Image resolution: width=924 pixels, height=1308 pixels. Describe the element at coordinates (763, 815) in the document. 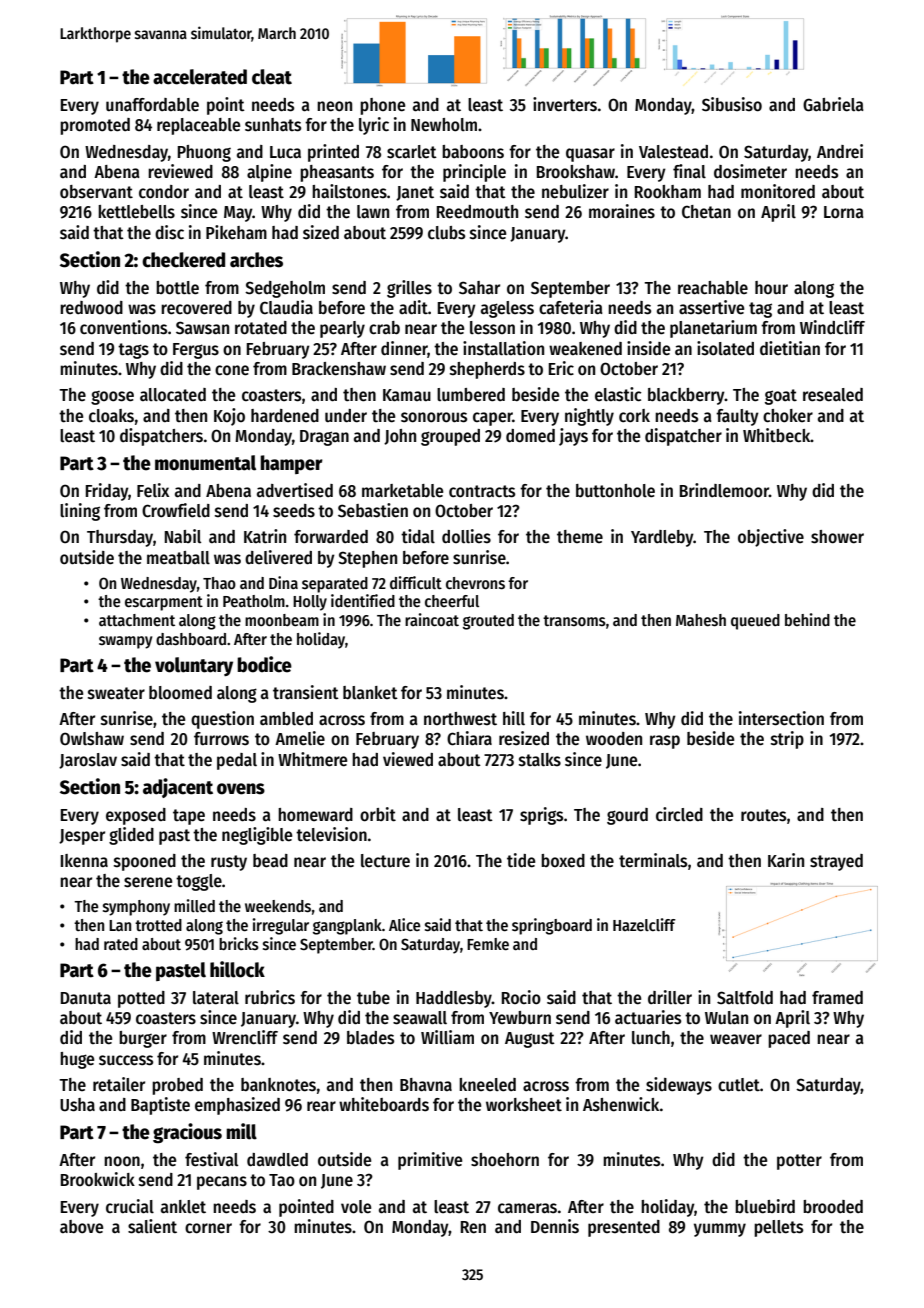

I see `routes` at that location.
